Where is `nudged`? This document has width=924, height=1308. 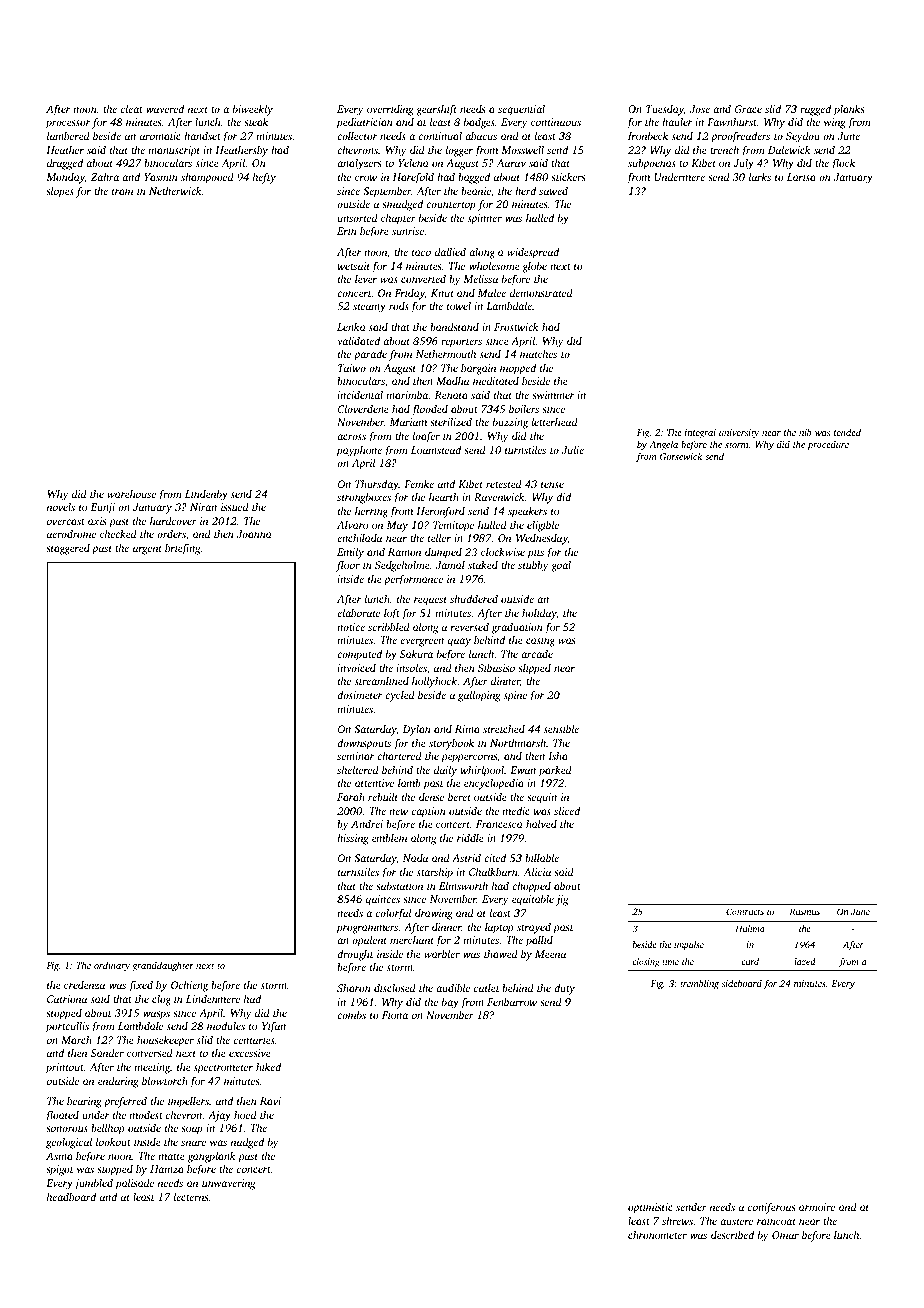
nudged is located at coordinates (247, 1143).
